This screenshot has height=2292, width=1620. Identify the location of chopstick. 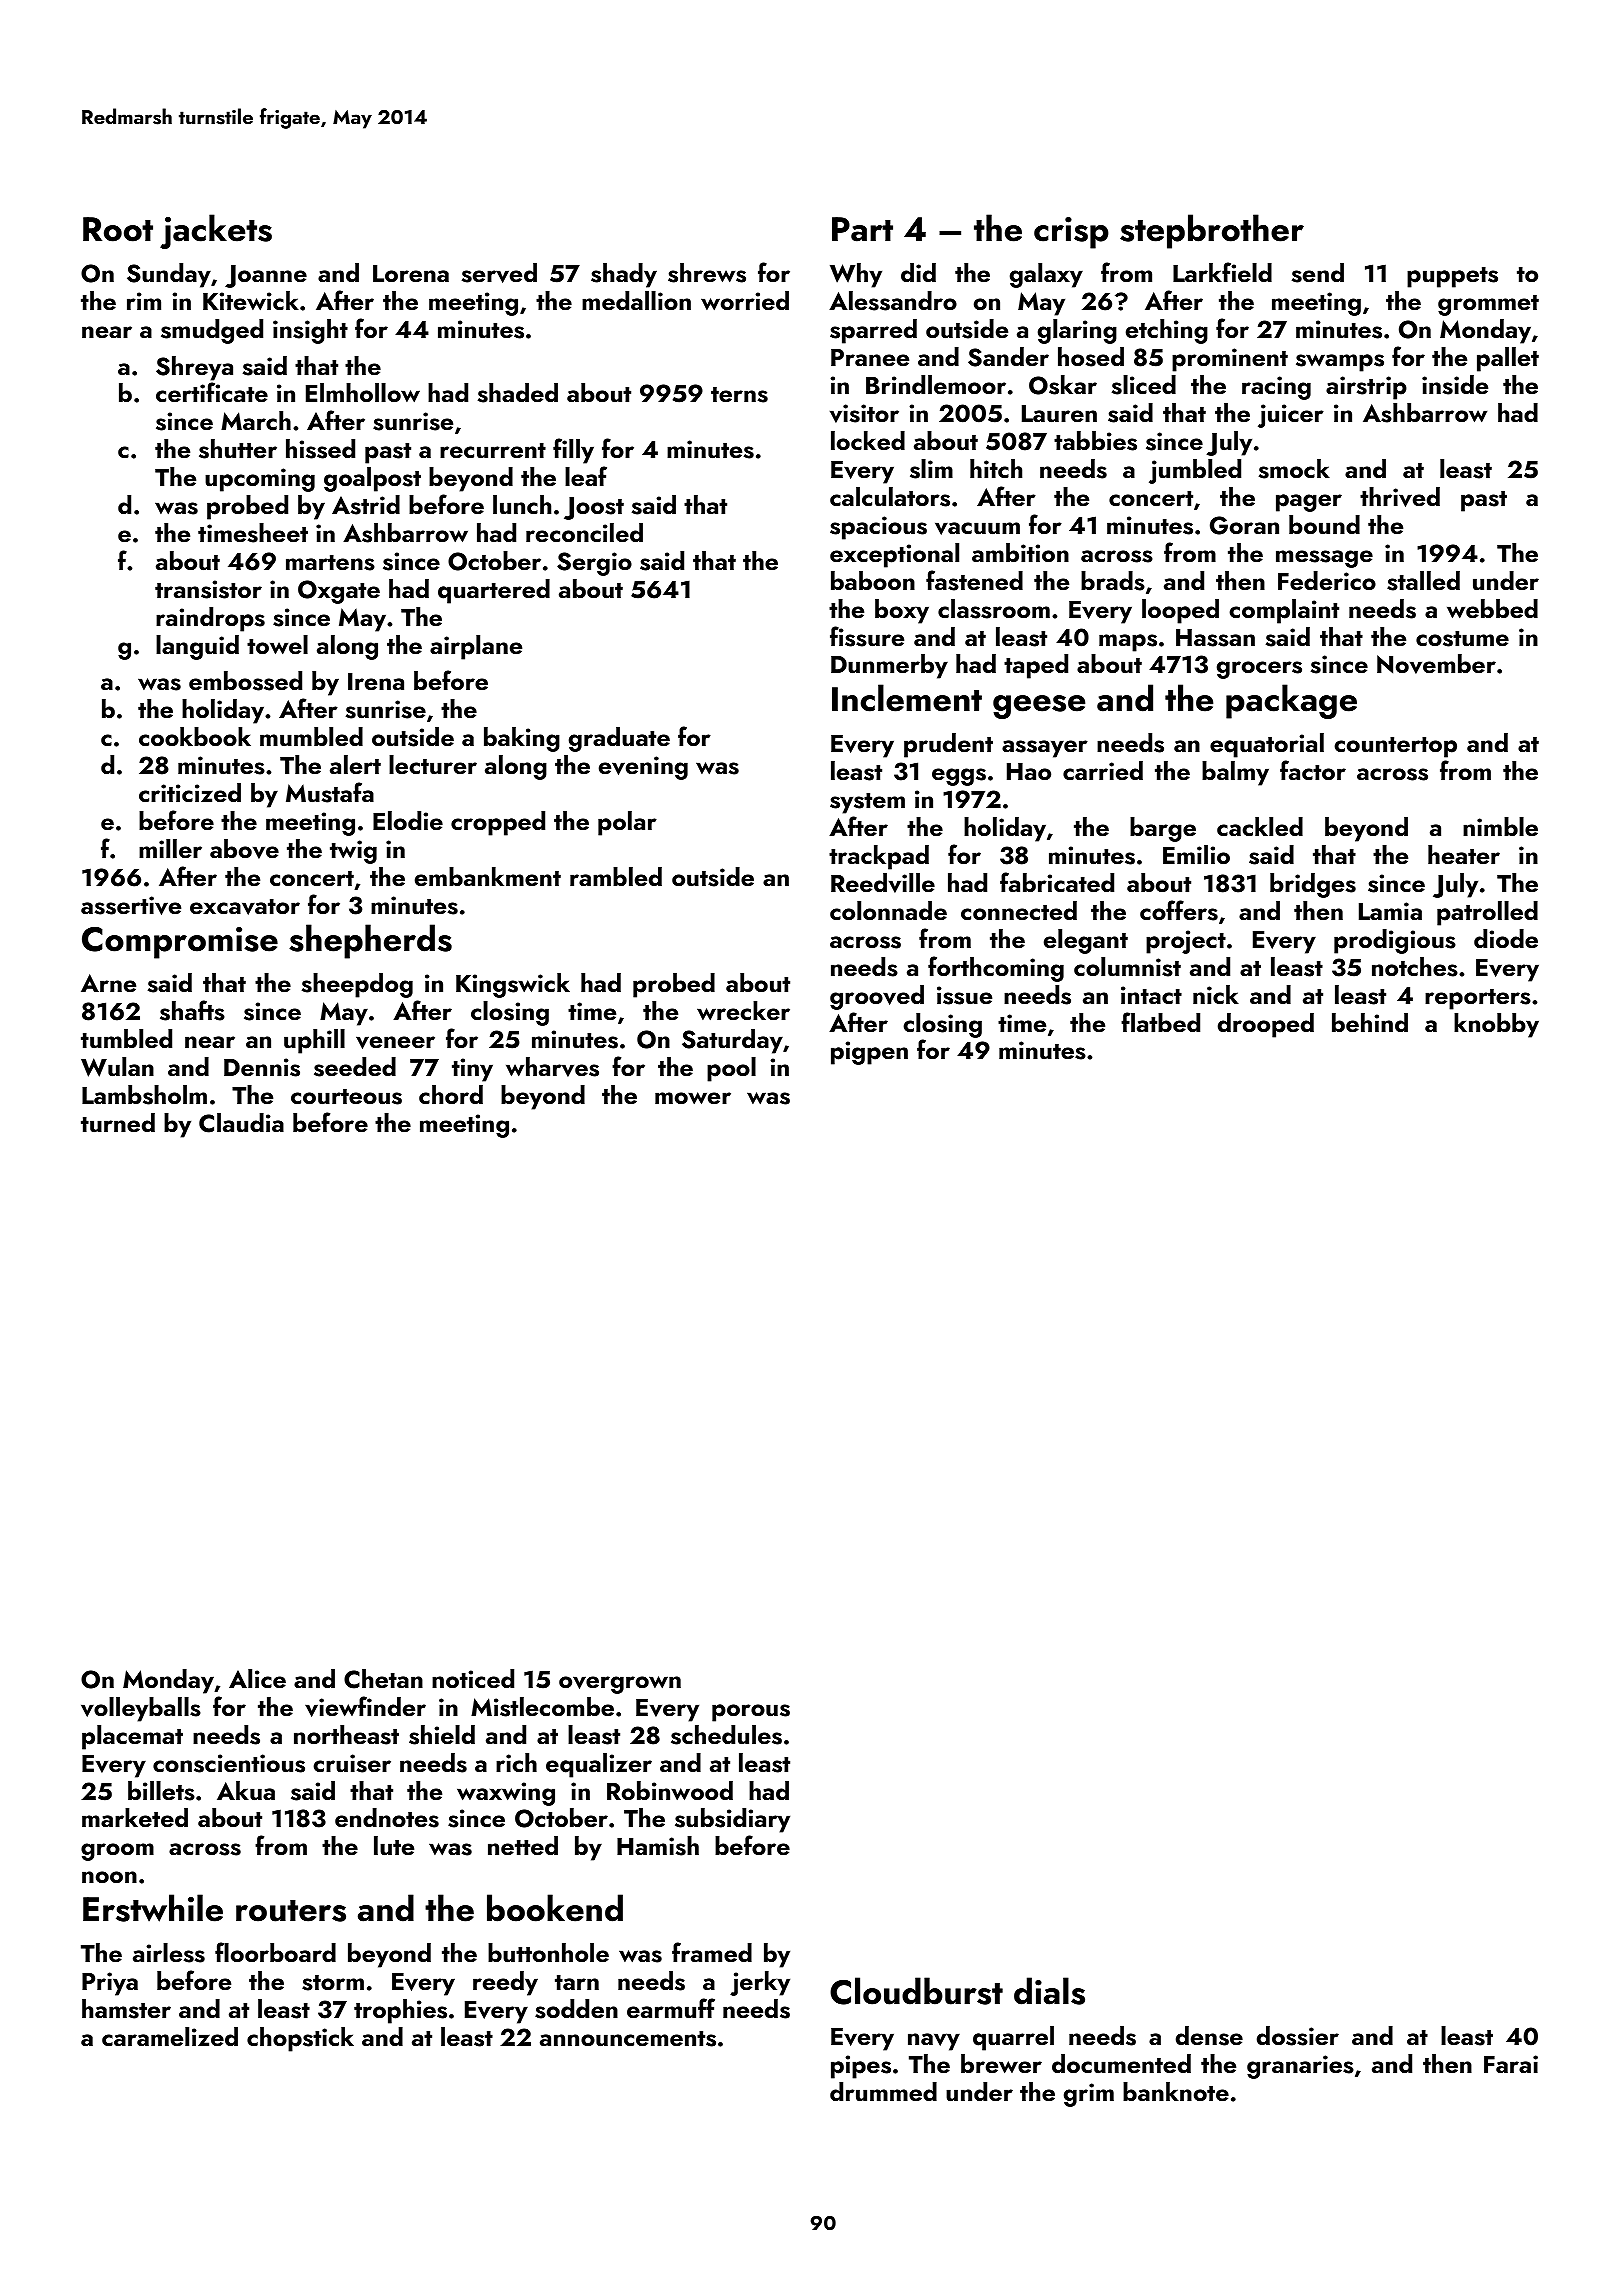
(300, 2039).
